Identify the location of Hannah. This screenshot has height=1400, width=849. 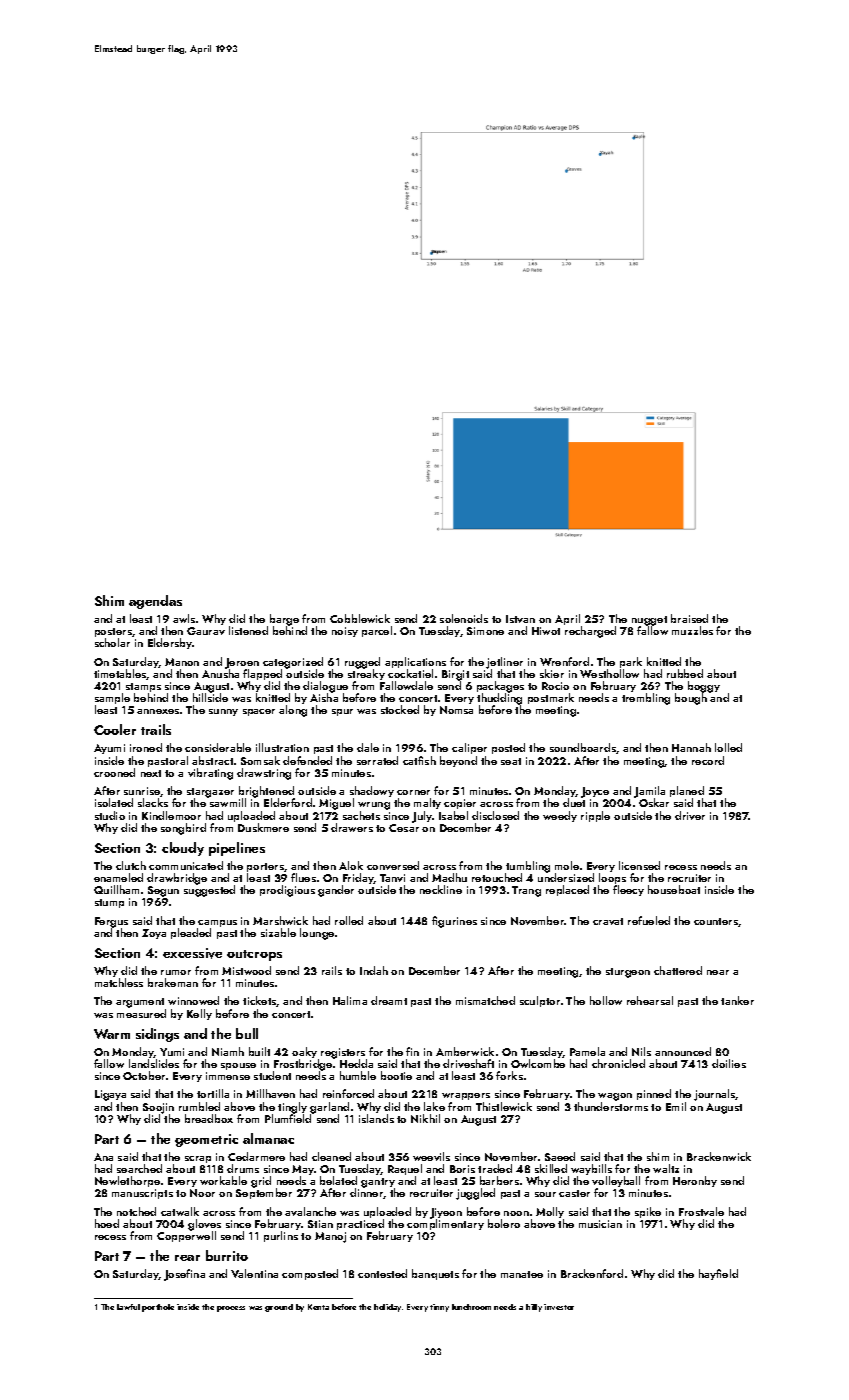
(691, 747).
